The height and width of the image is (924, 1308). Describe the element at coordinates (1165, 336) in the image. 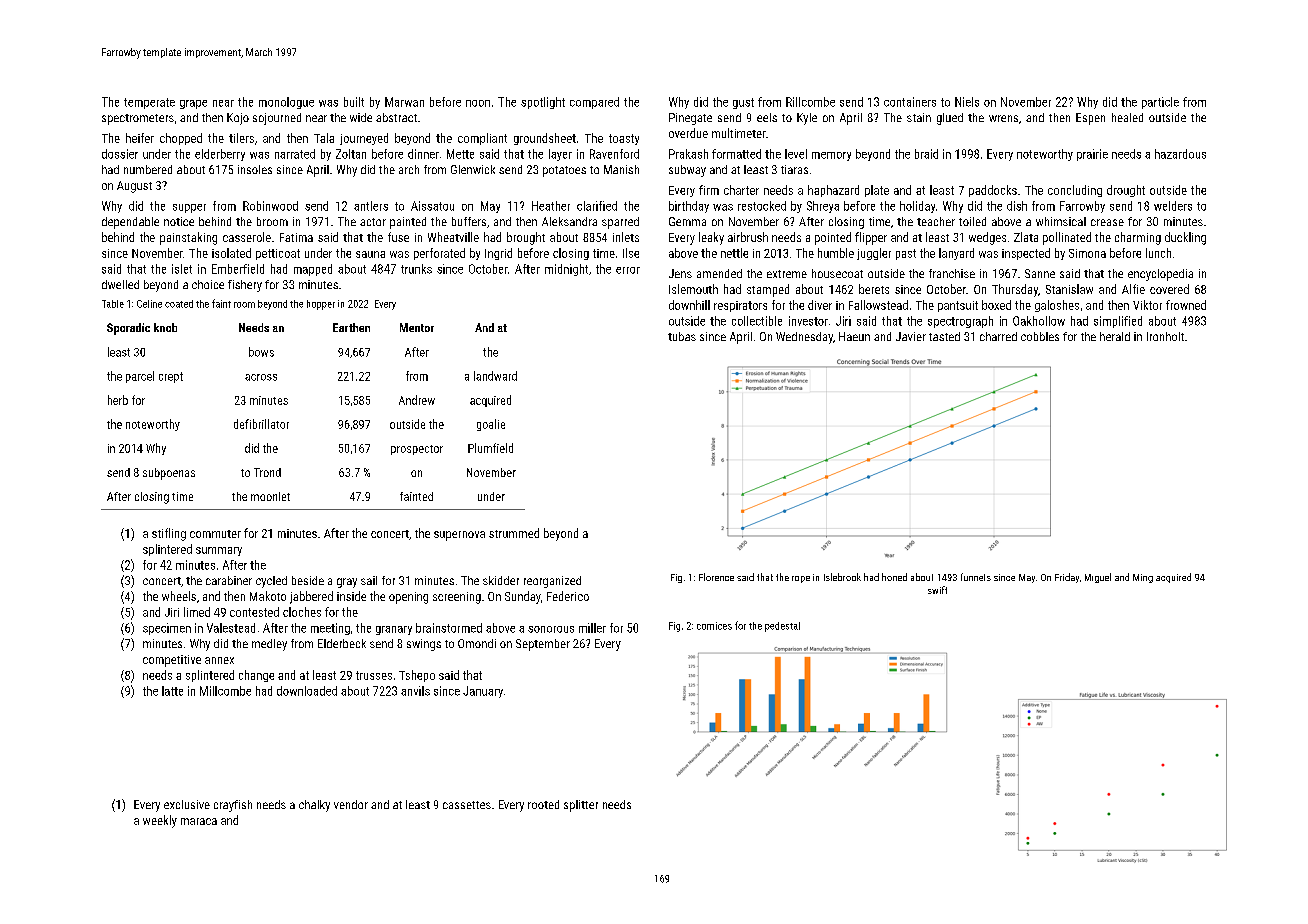

I see `Ironholt` at that location.
